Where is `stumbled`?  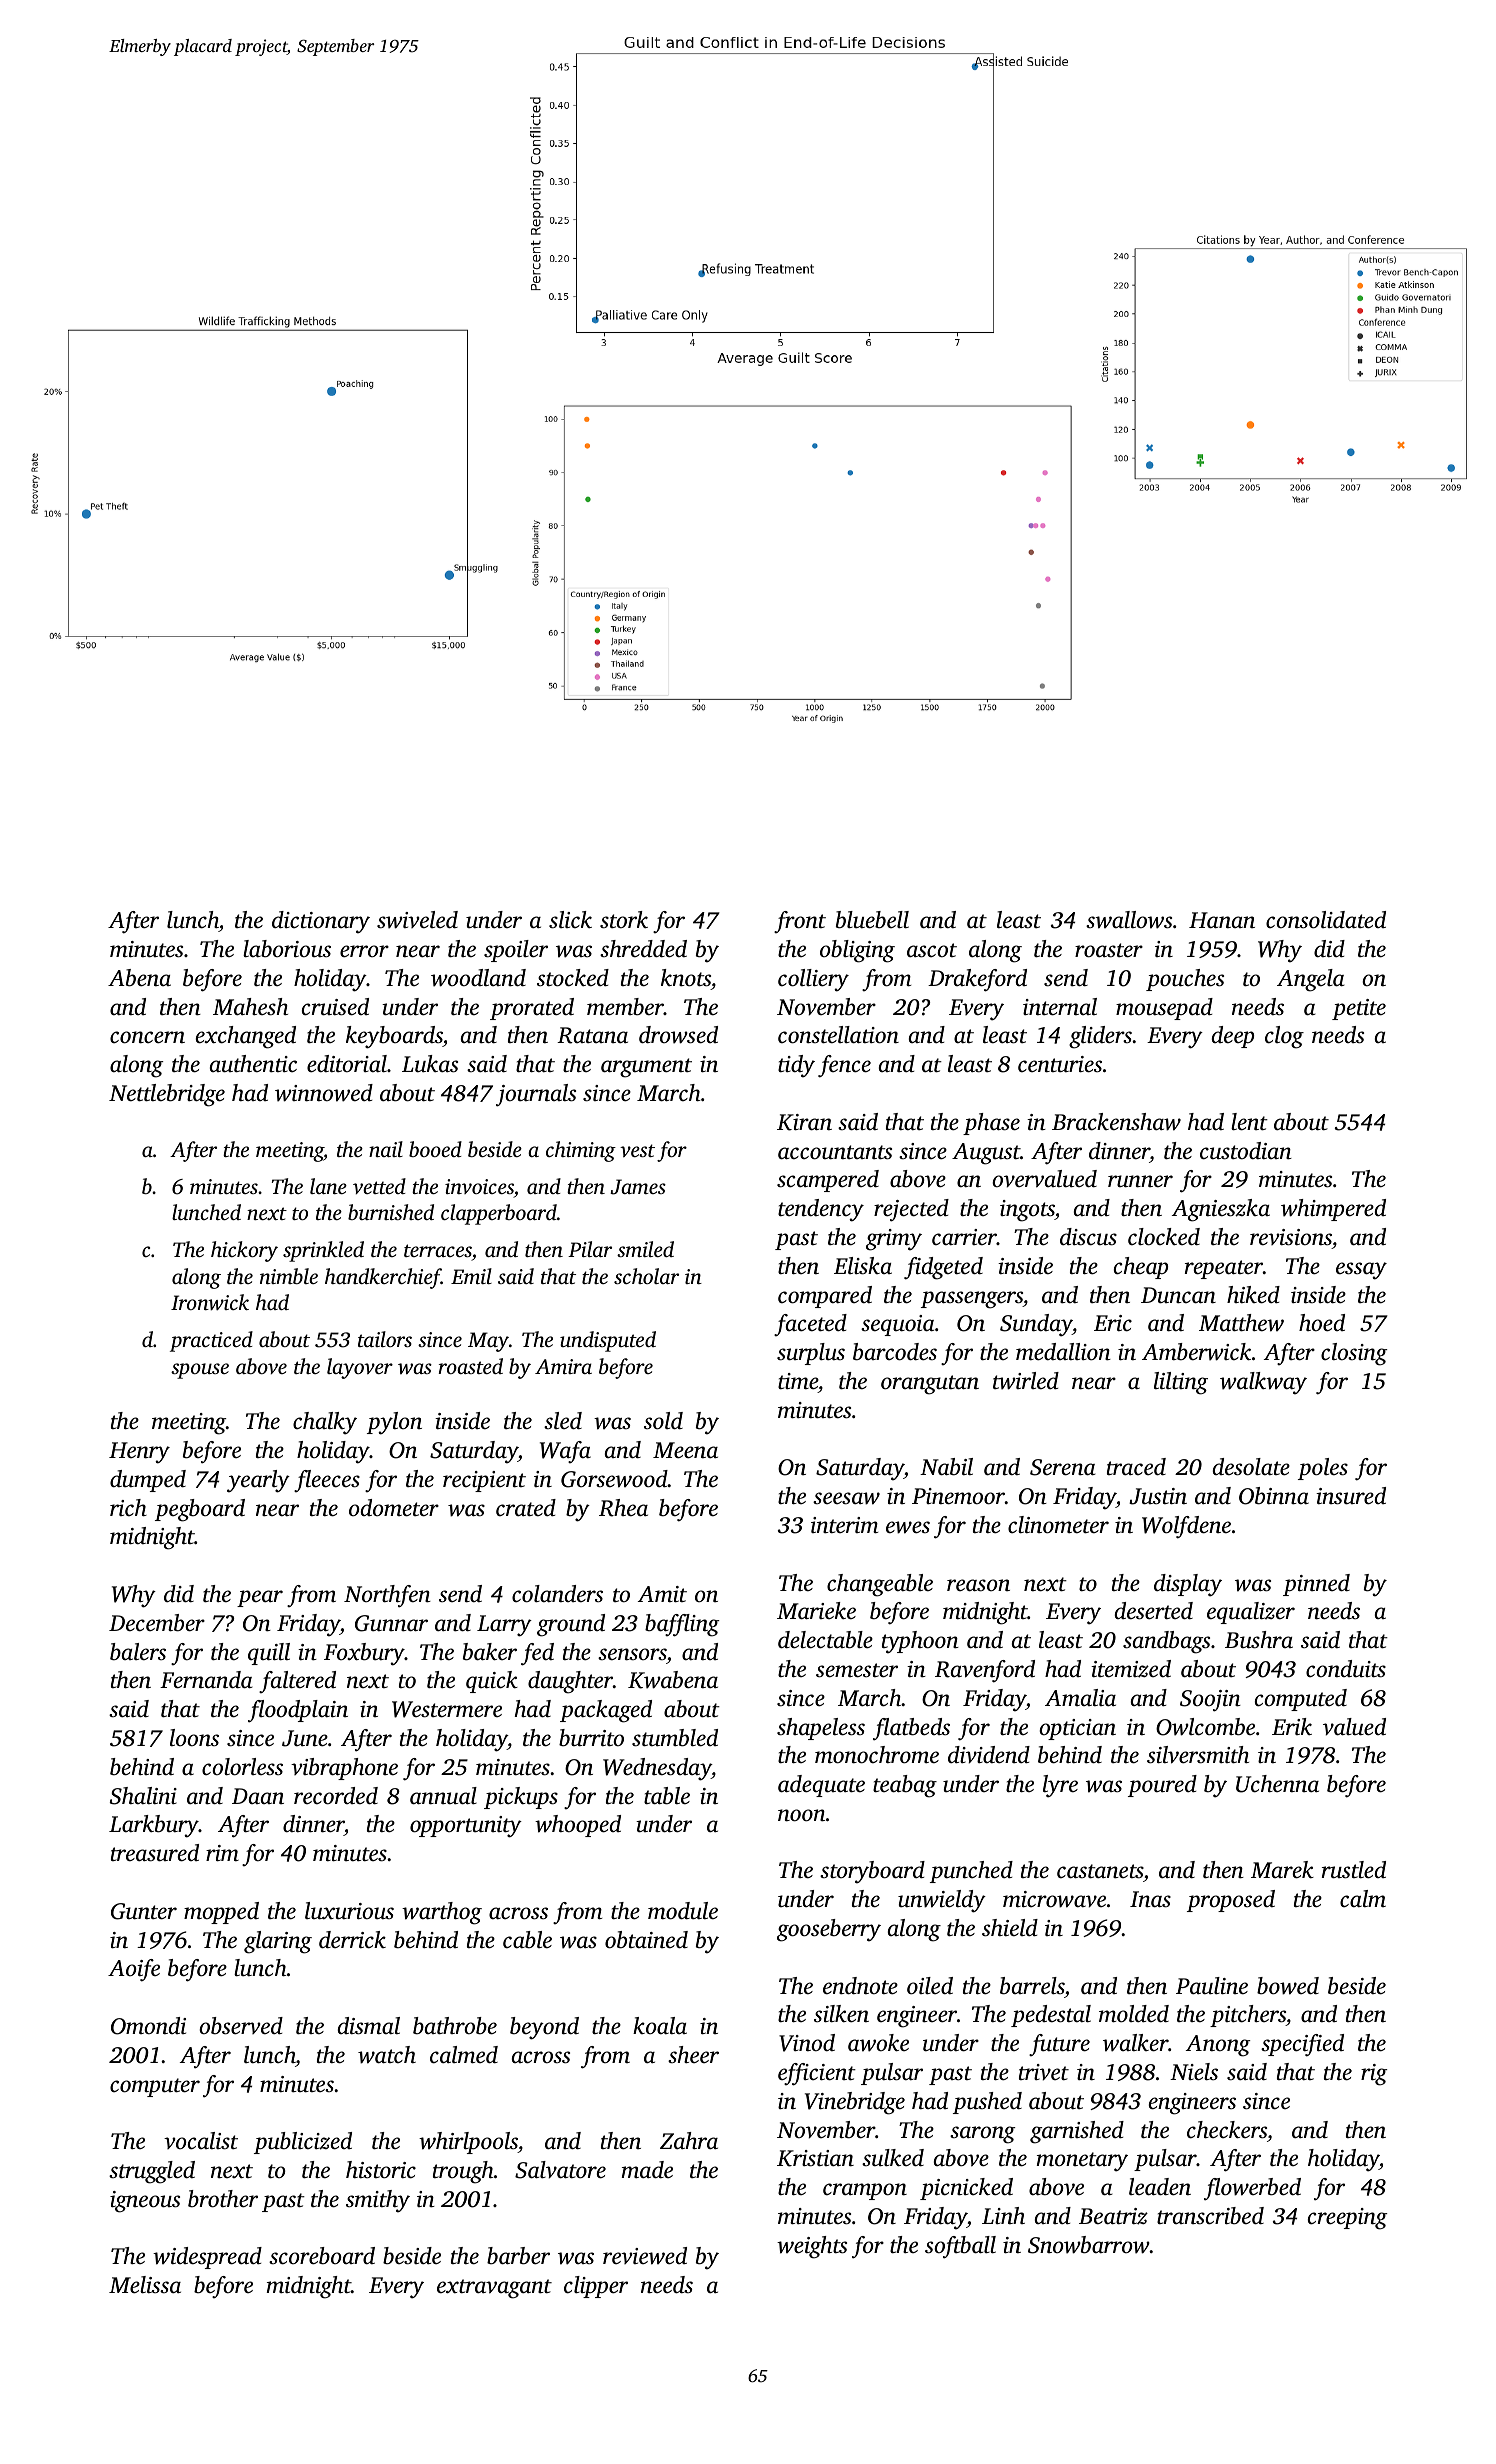 stumbled is located at coordinates (675, 1738).
